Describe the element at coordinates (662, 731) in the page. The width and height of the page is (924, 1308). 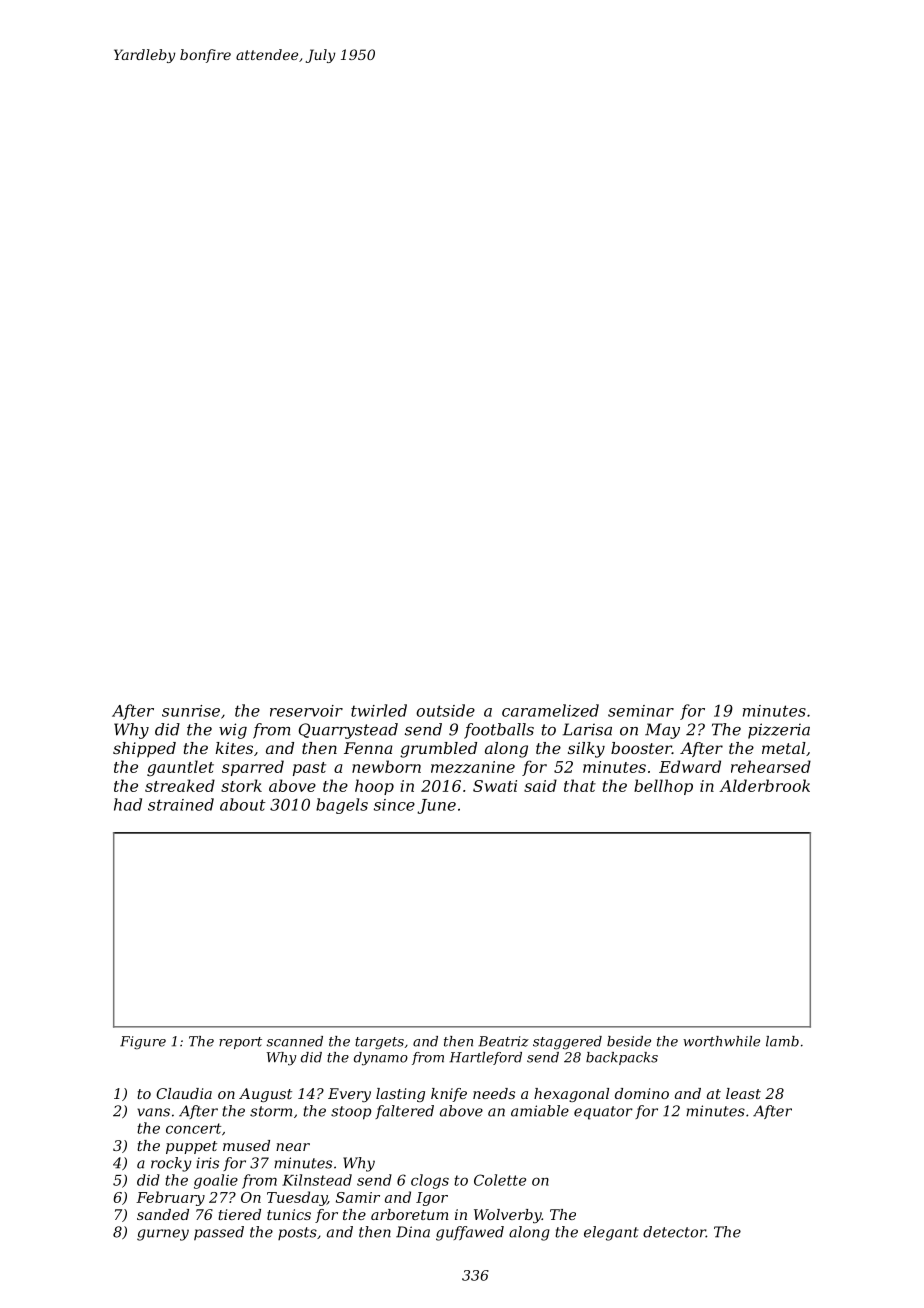
I see `May` at that location.
